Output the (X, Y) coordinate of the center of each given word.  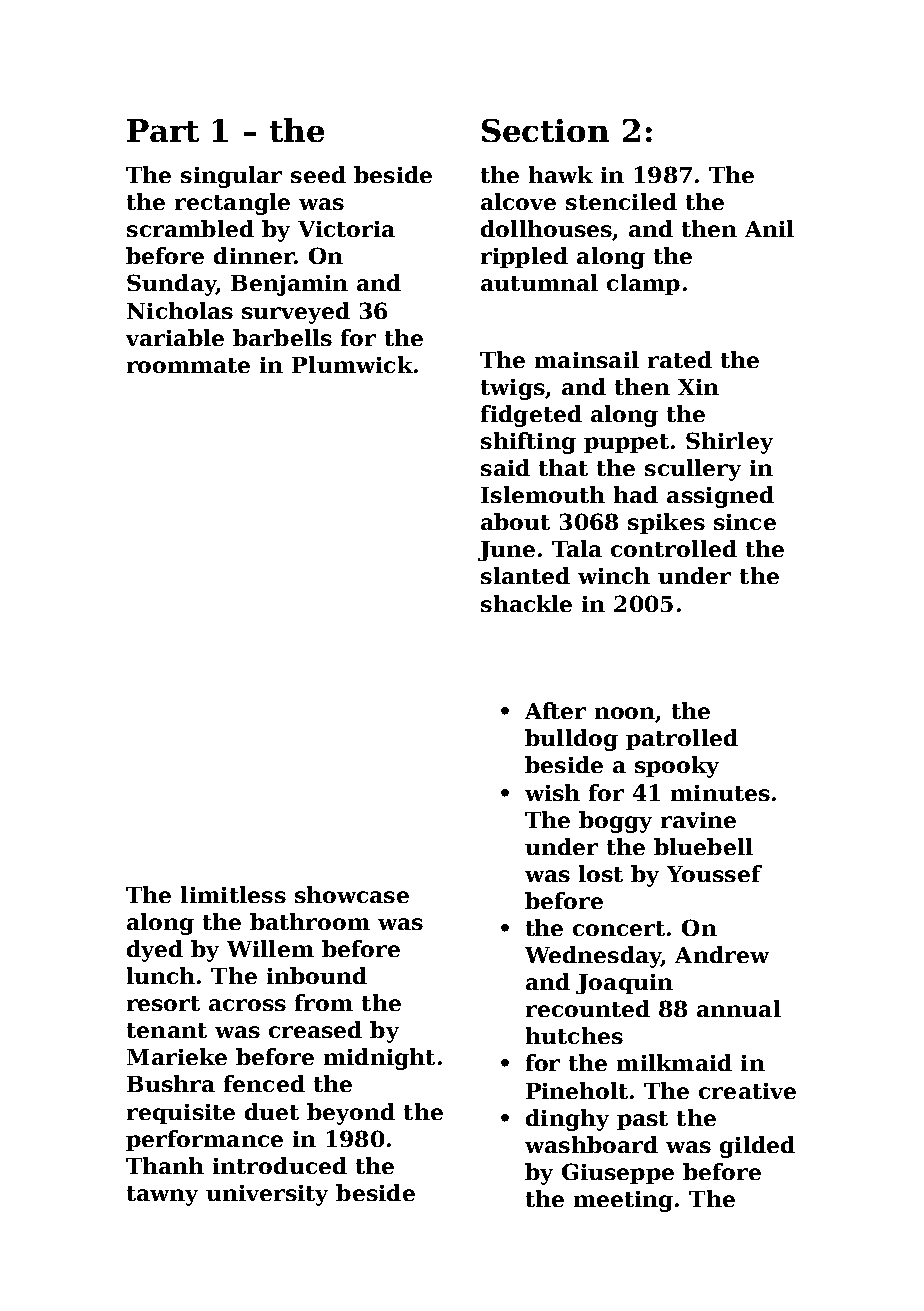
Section (545, 130)
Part (163, 130)
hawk (561, 174)
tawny (162, 1196)
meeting (623, 1201)
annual (739, 1008)
